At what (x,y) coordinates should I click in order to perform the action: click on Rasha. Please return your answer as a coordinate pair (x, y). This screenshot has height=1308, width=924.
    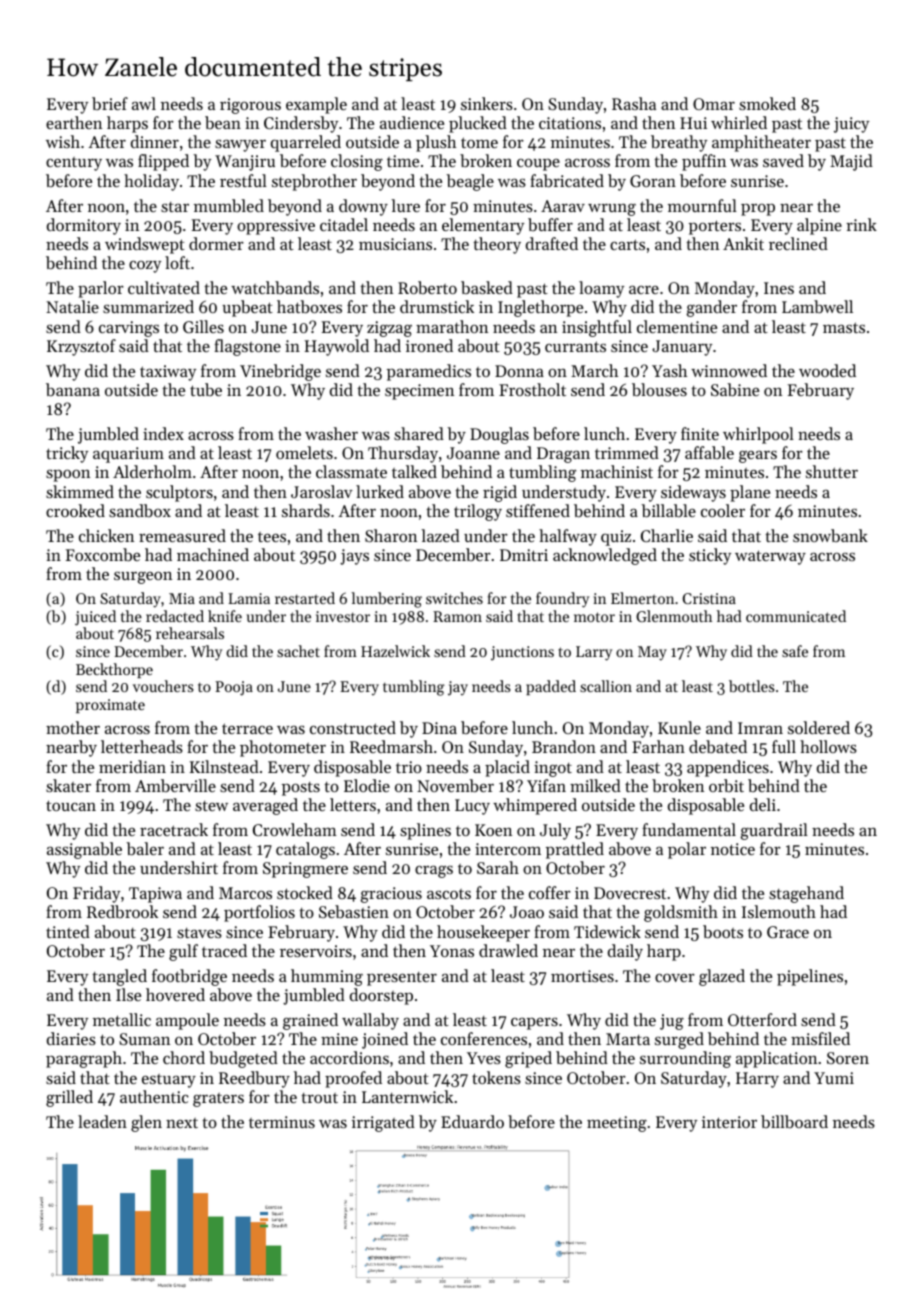
    Looking at the image, I should click on (634, 103).
